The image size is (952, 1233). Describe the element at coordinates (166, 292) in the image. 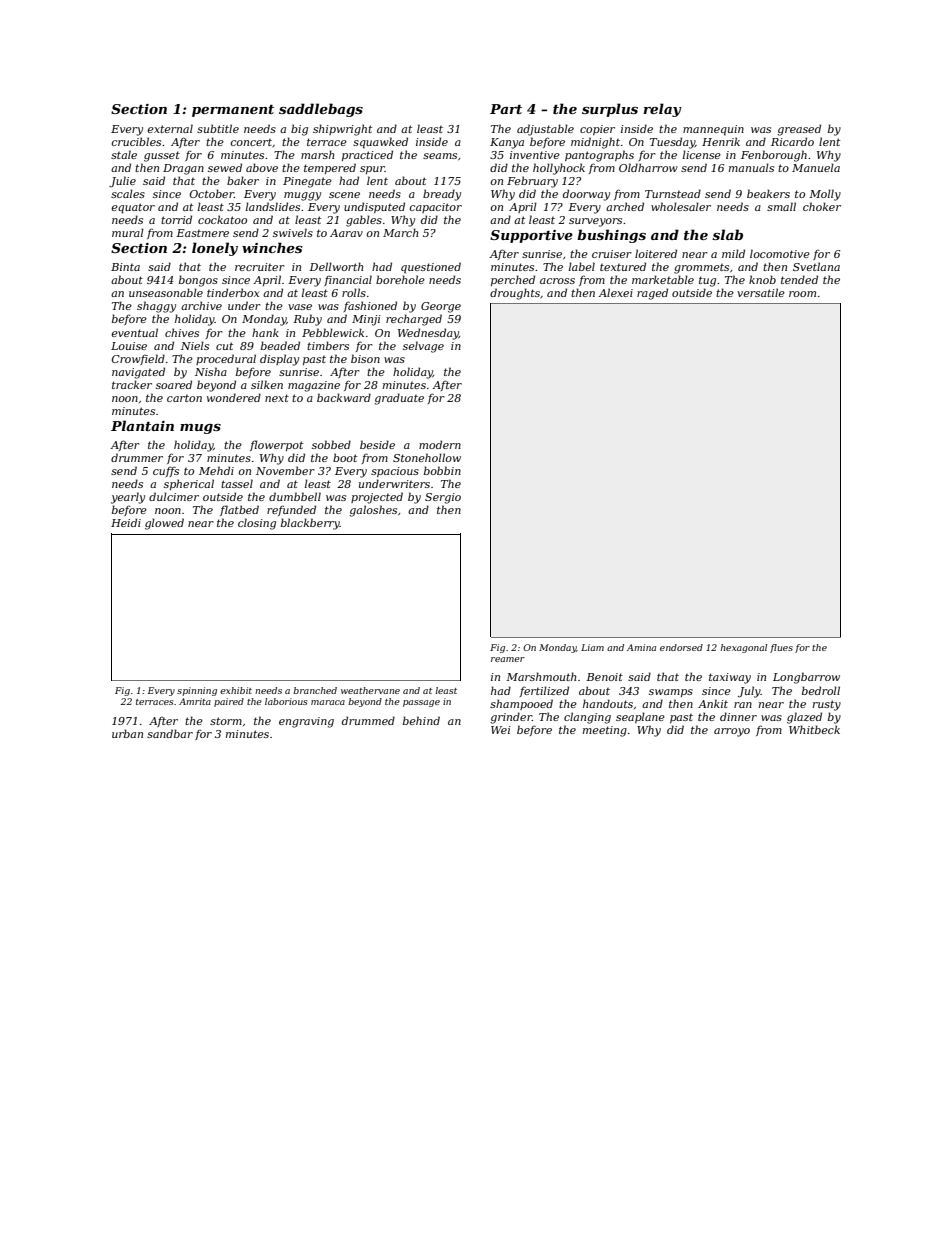

I see `unseasonable` at that location.
